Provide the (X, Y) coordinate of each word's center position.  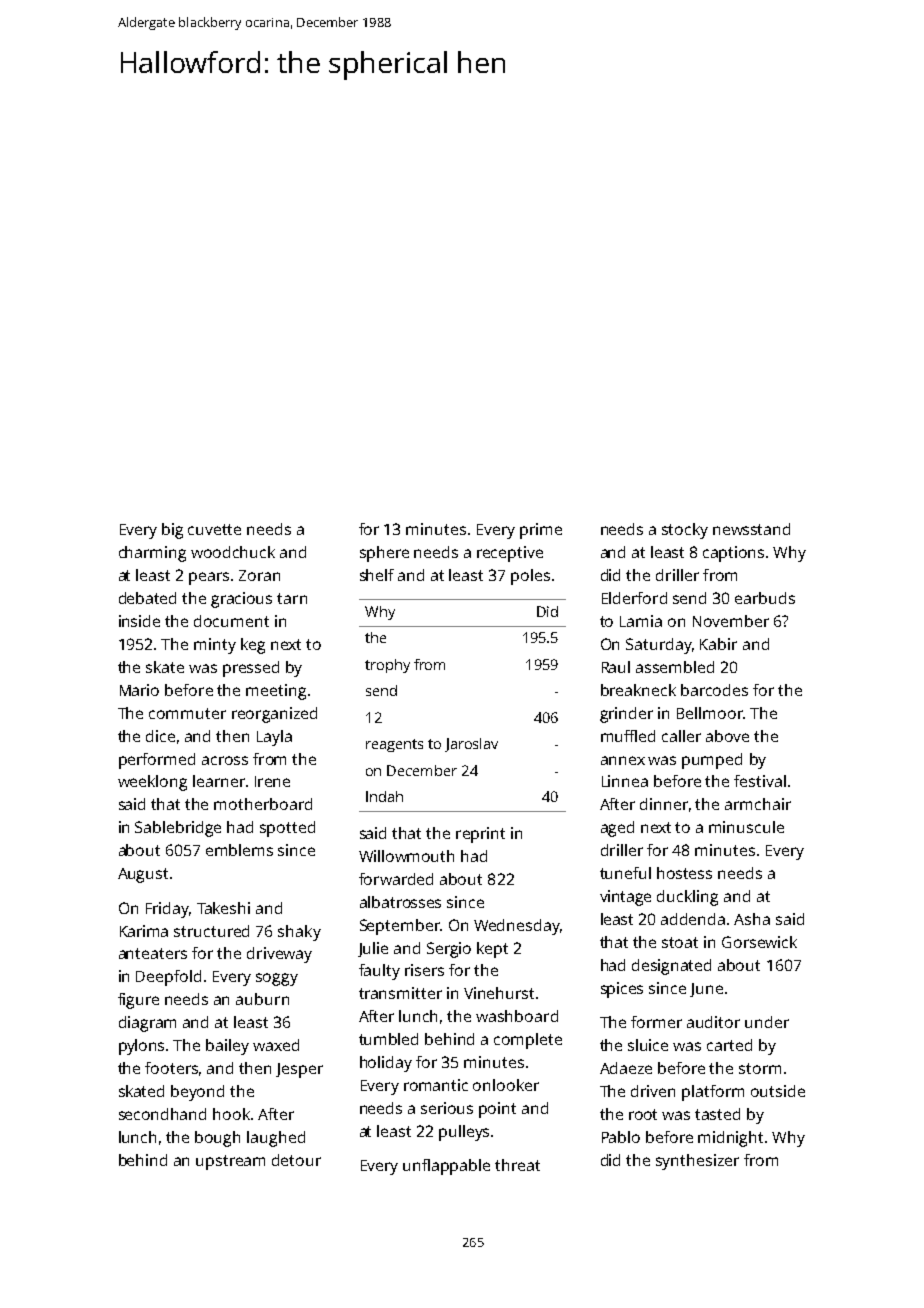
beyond (197, 1093)
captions (733, 554)
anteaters (153, 953)
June (706, 990)
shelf (377, 575)
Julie (373, 949)
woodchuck (233, 552)
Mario (139, 690)
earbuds (765, 598)
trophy (387, 666)
